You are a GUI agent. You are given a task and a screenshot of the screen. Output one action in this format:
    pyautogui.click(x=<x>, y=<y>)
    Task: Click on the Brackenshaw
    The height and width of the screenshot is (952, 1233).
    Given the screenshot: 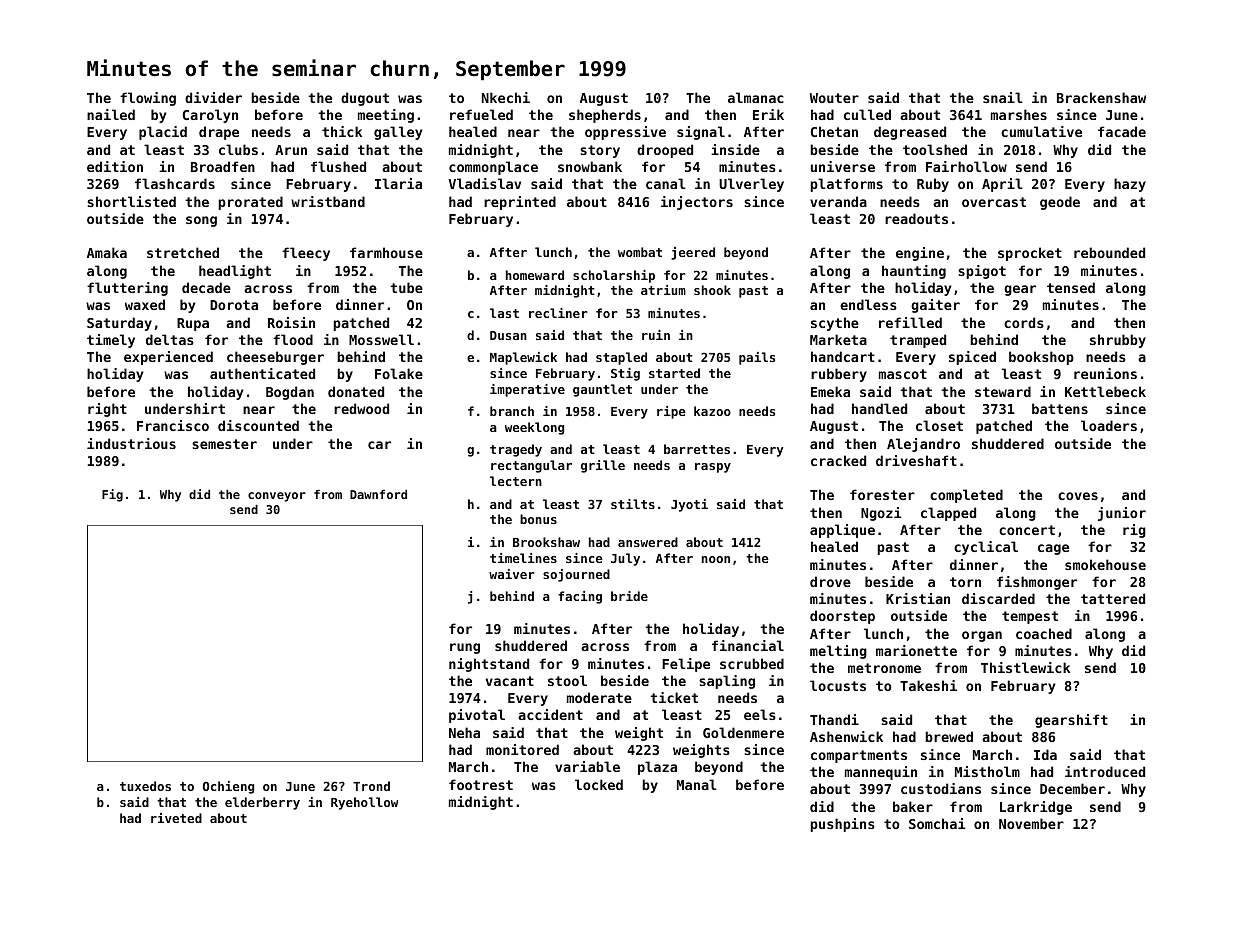 What is the action you would take?
    pyautogui.click(x=1101, y=97)
